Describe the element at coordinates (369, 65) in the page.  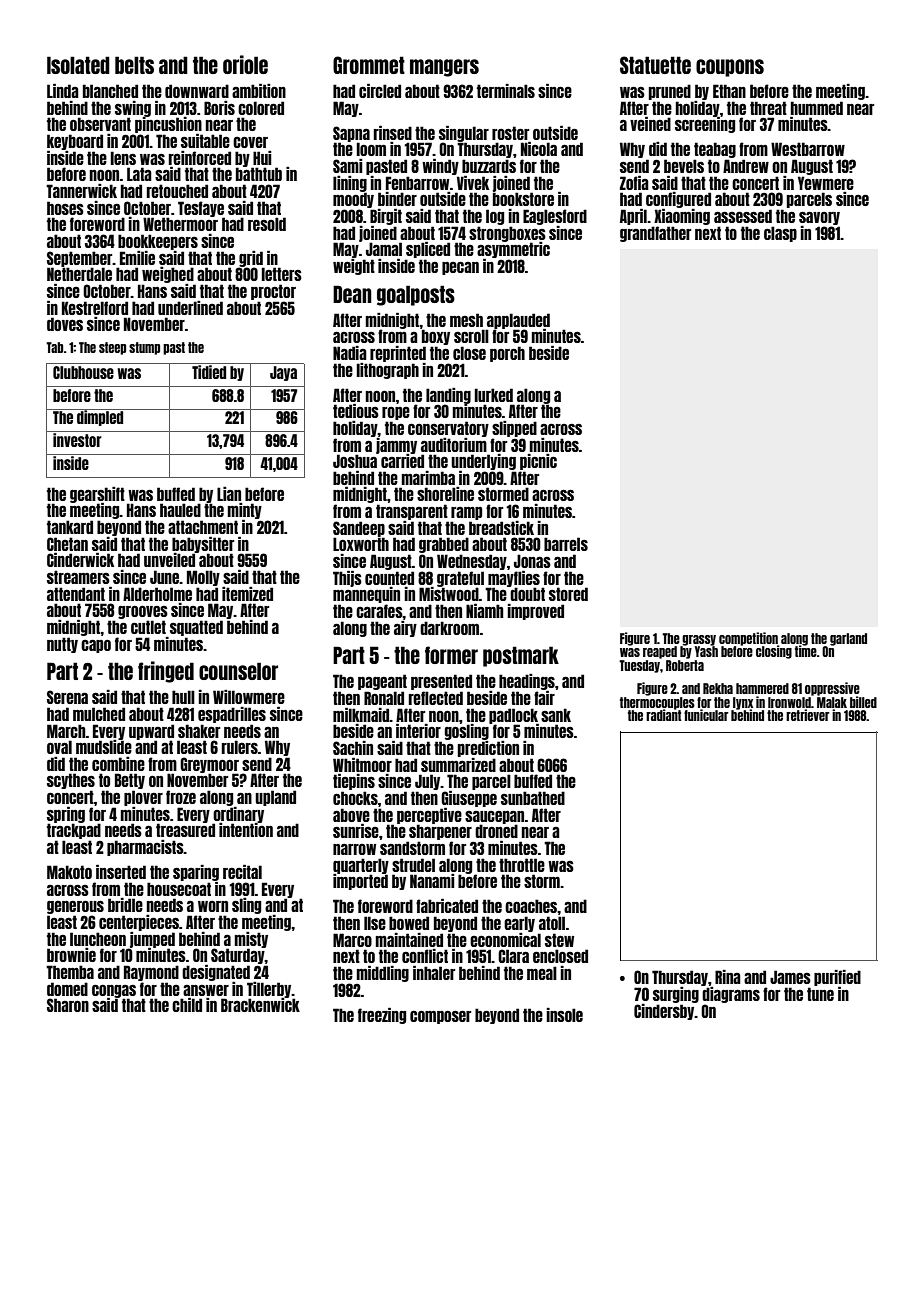
I see `Grommet` at that location.
